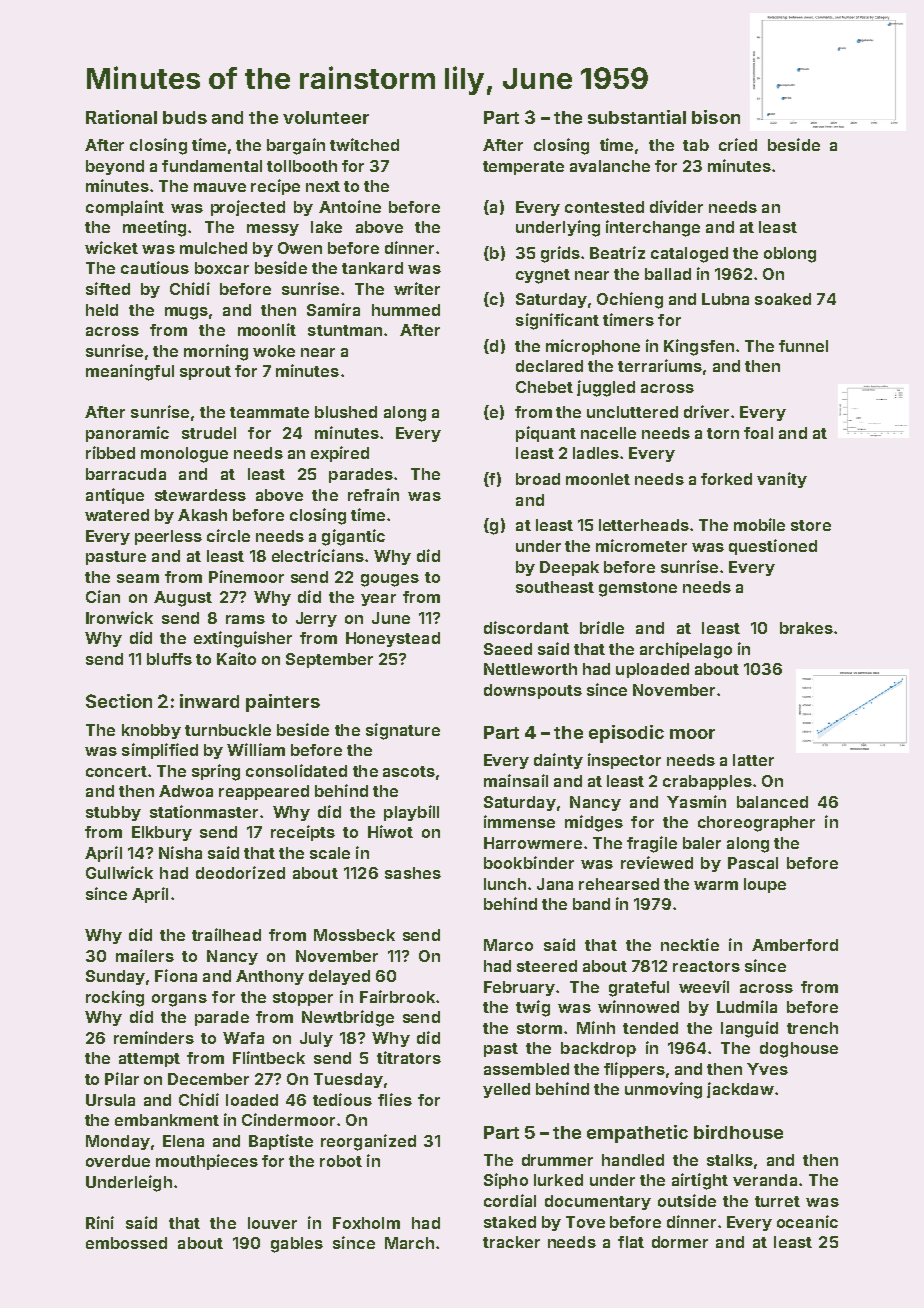 Image resolution: width=924 pixels, height=1308 pixels. Describe the element at coordinates (154, 228) in the screenshot. I see `meeting` at that location.
